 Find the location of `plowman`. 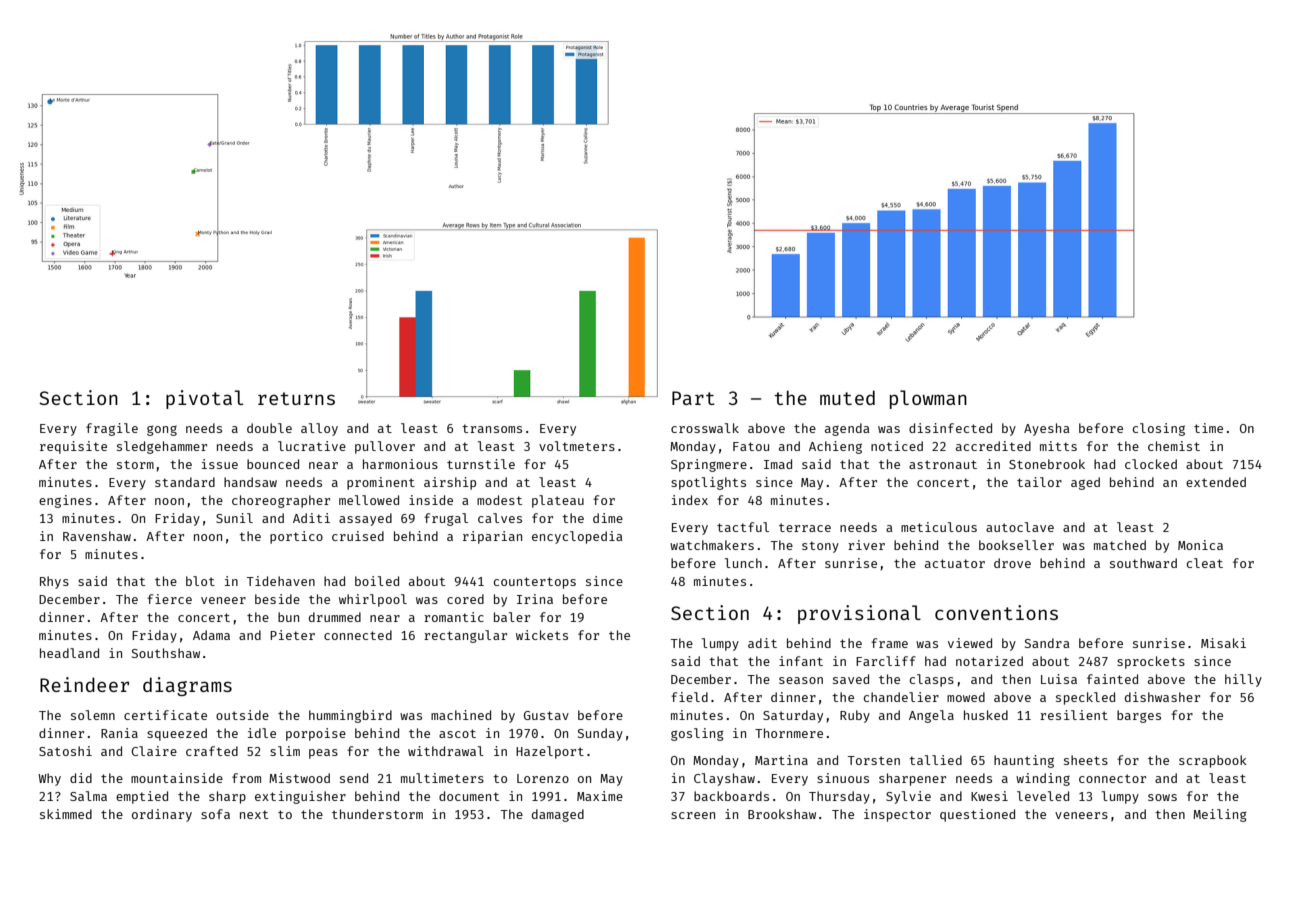

plowman is located at coordinates (928, 399).
